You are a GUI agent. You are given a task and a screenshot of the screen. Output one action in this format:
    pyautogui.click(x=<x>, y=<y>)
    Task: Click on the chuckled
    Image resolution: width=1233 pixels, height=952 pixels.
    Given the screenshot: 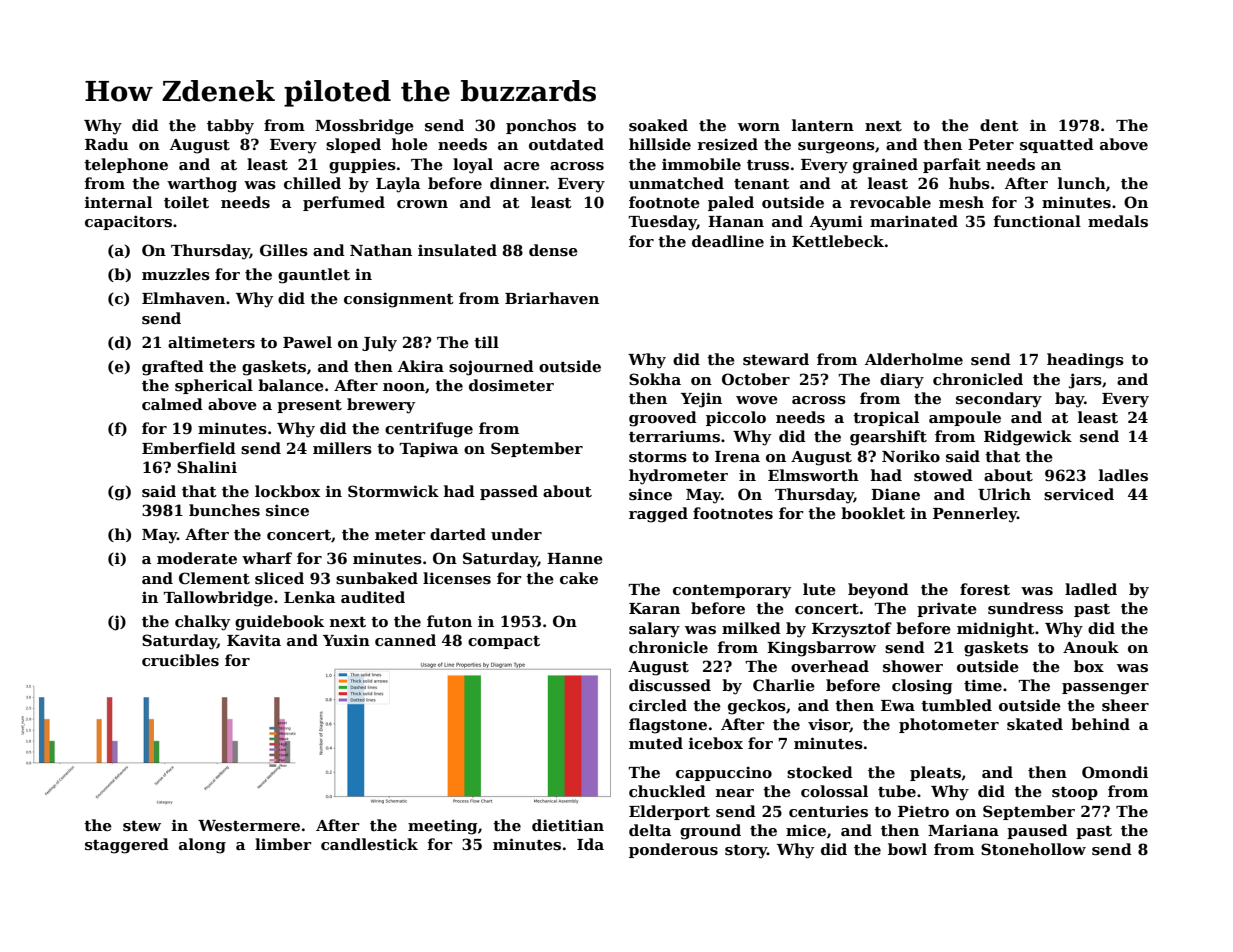 What is the action you would take?
    pyautogui.click(x=667, y=791)
